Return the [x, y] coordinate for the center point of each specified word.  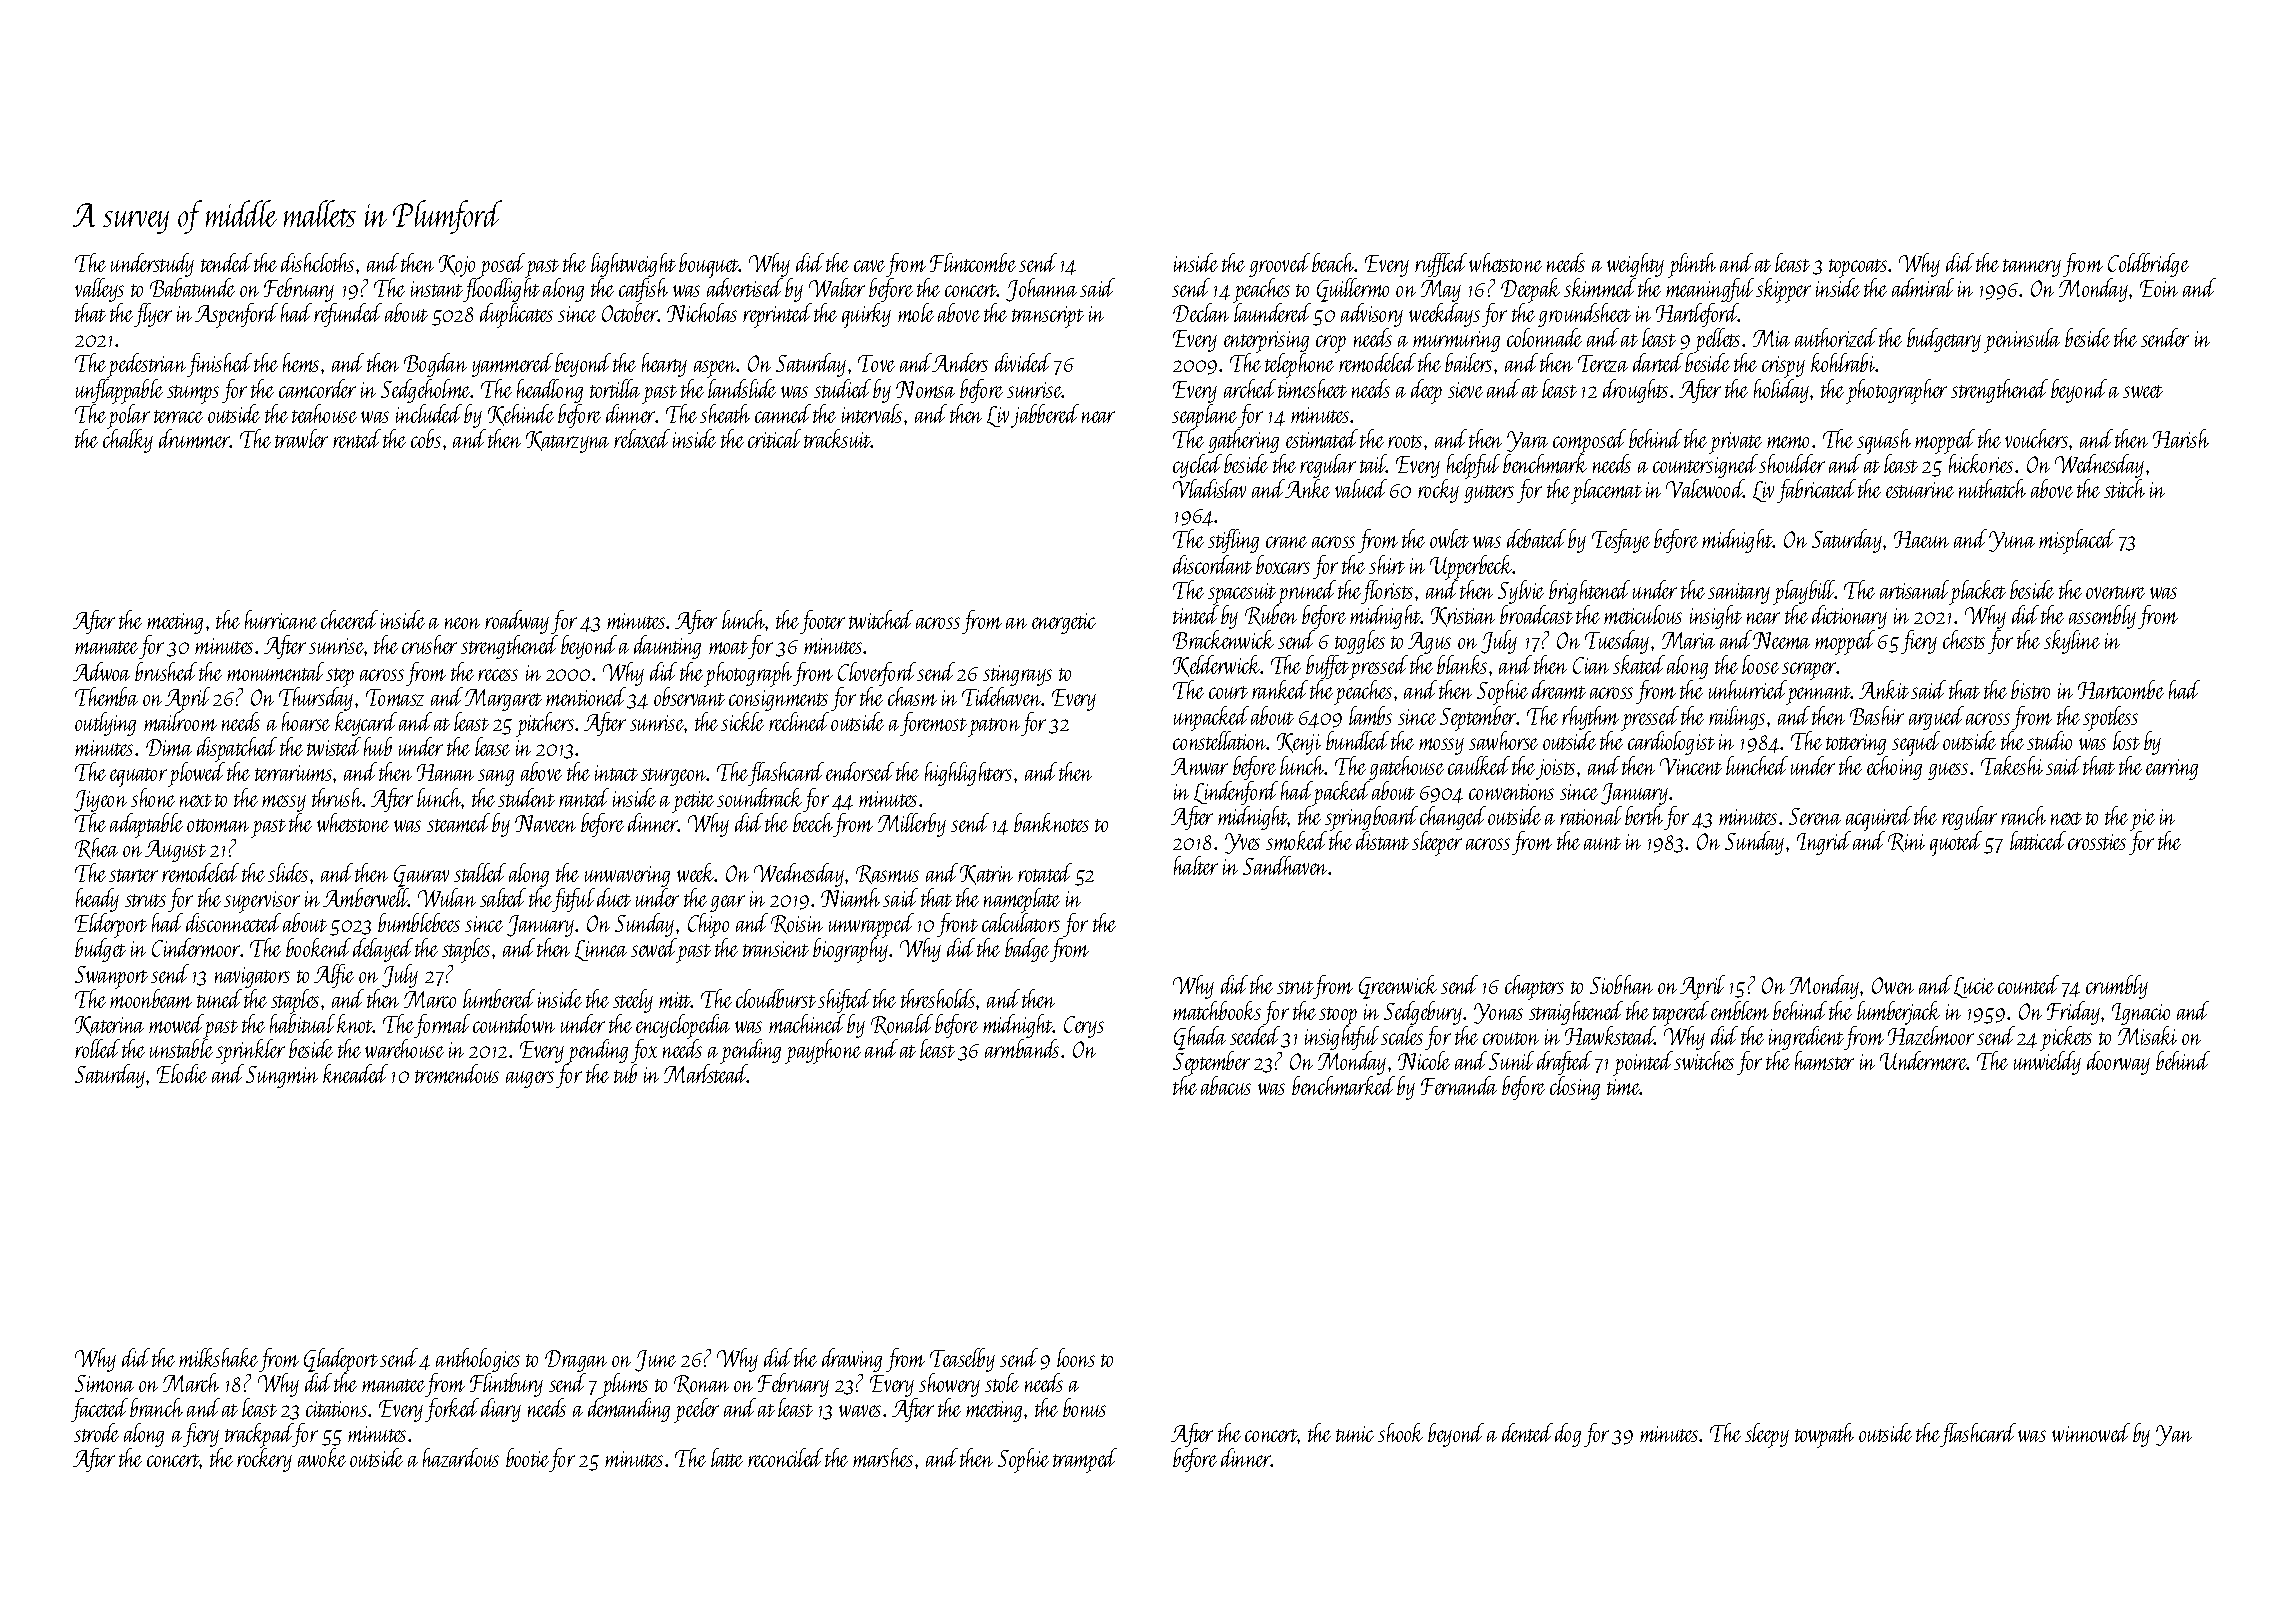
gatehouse [1406, 768]
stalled [480, 872]
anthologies [478, 1360]
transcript [1048, 317]
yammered [512, 365]
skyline [2072, 642]
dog [1568, 1435]
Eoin [2159, 288]
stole [1002, 1382]
